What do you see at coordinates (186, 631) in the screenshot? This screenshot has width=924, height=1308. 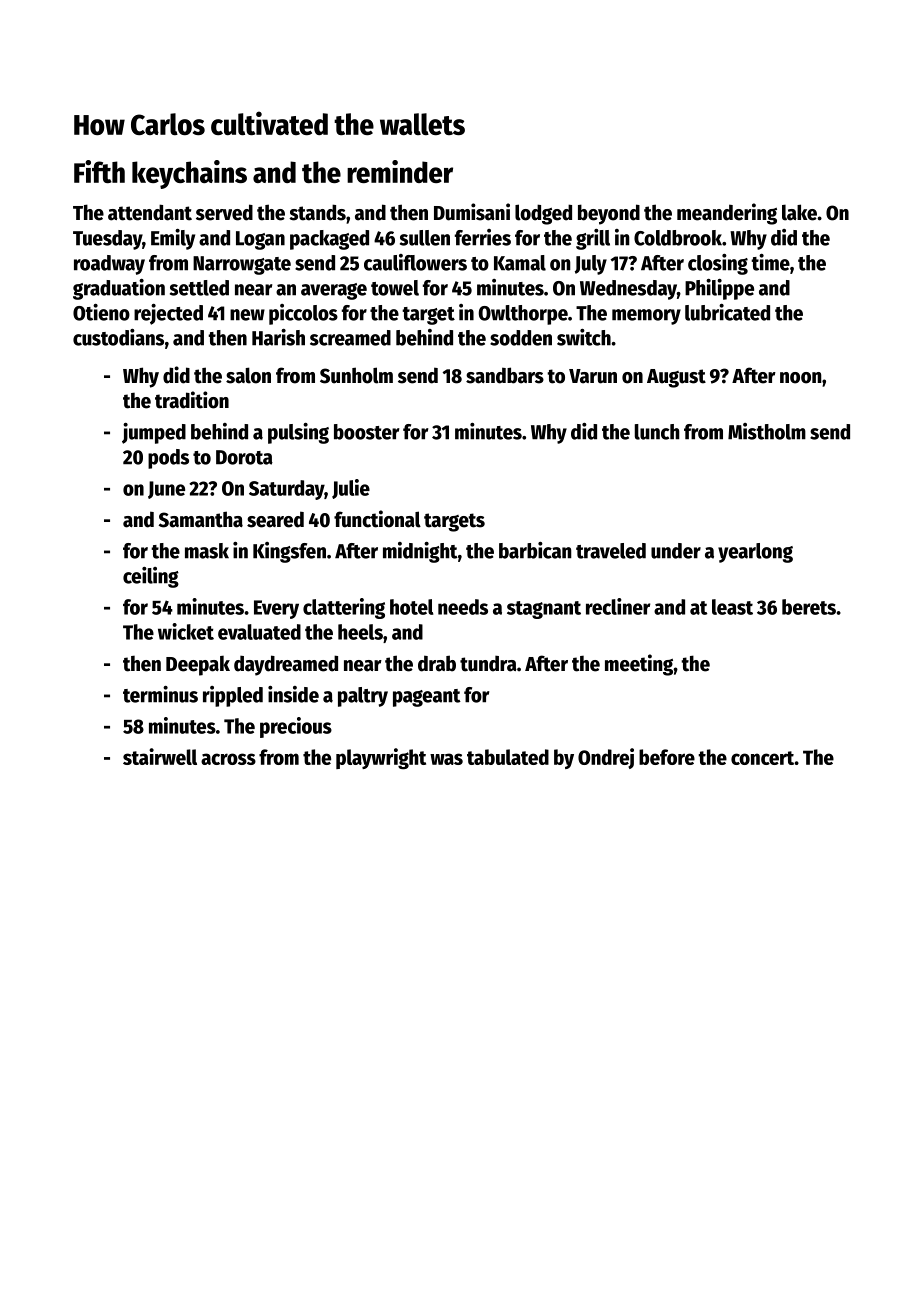 I see `wicket` at bounding box center [186, 631].
